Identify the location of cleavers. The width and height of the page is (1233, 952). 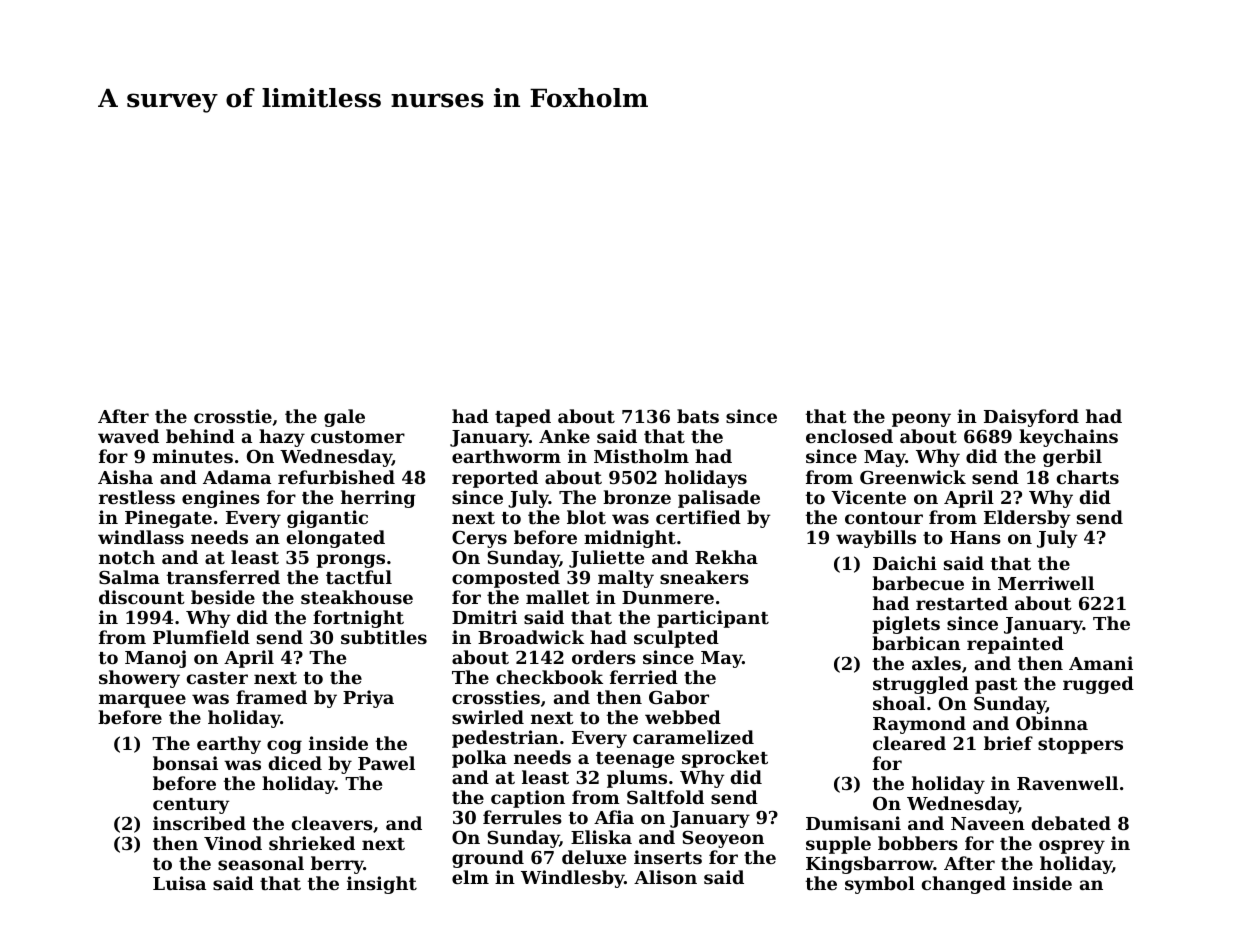
(332, 823).
